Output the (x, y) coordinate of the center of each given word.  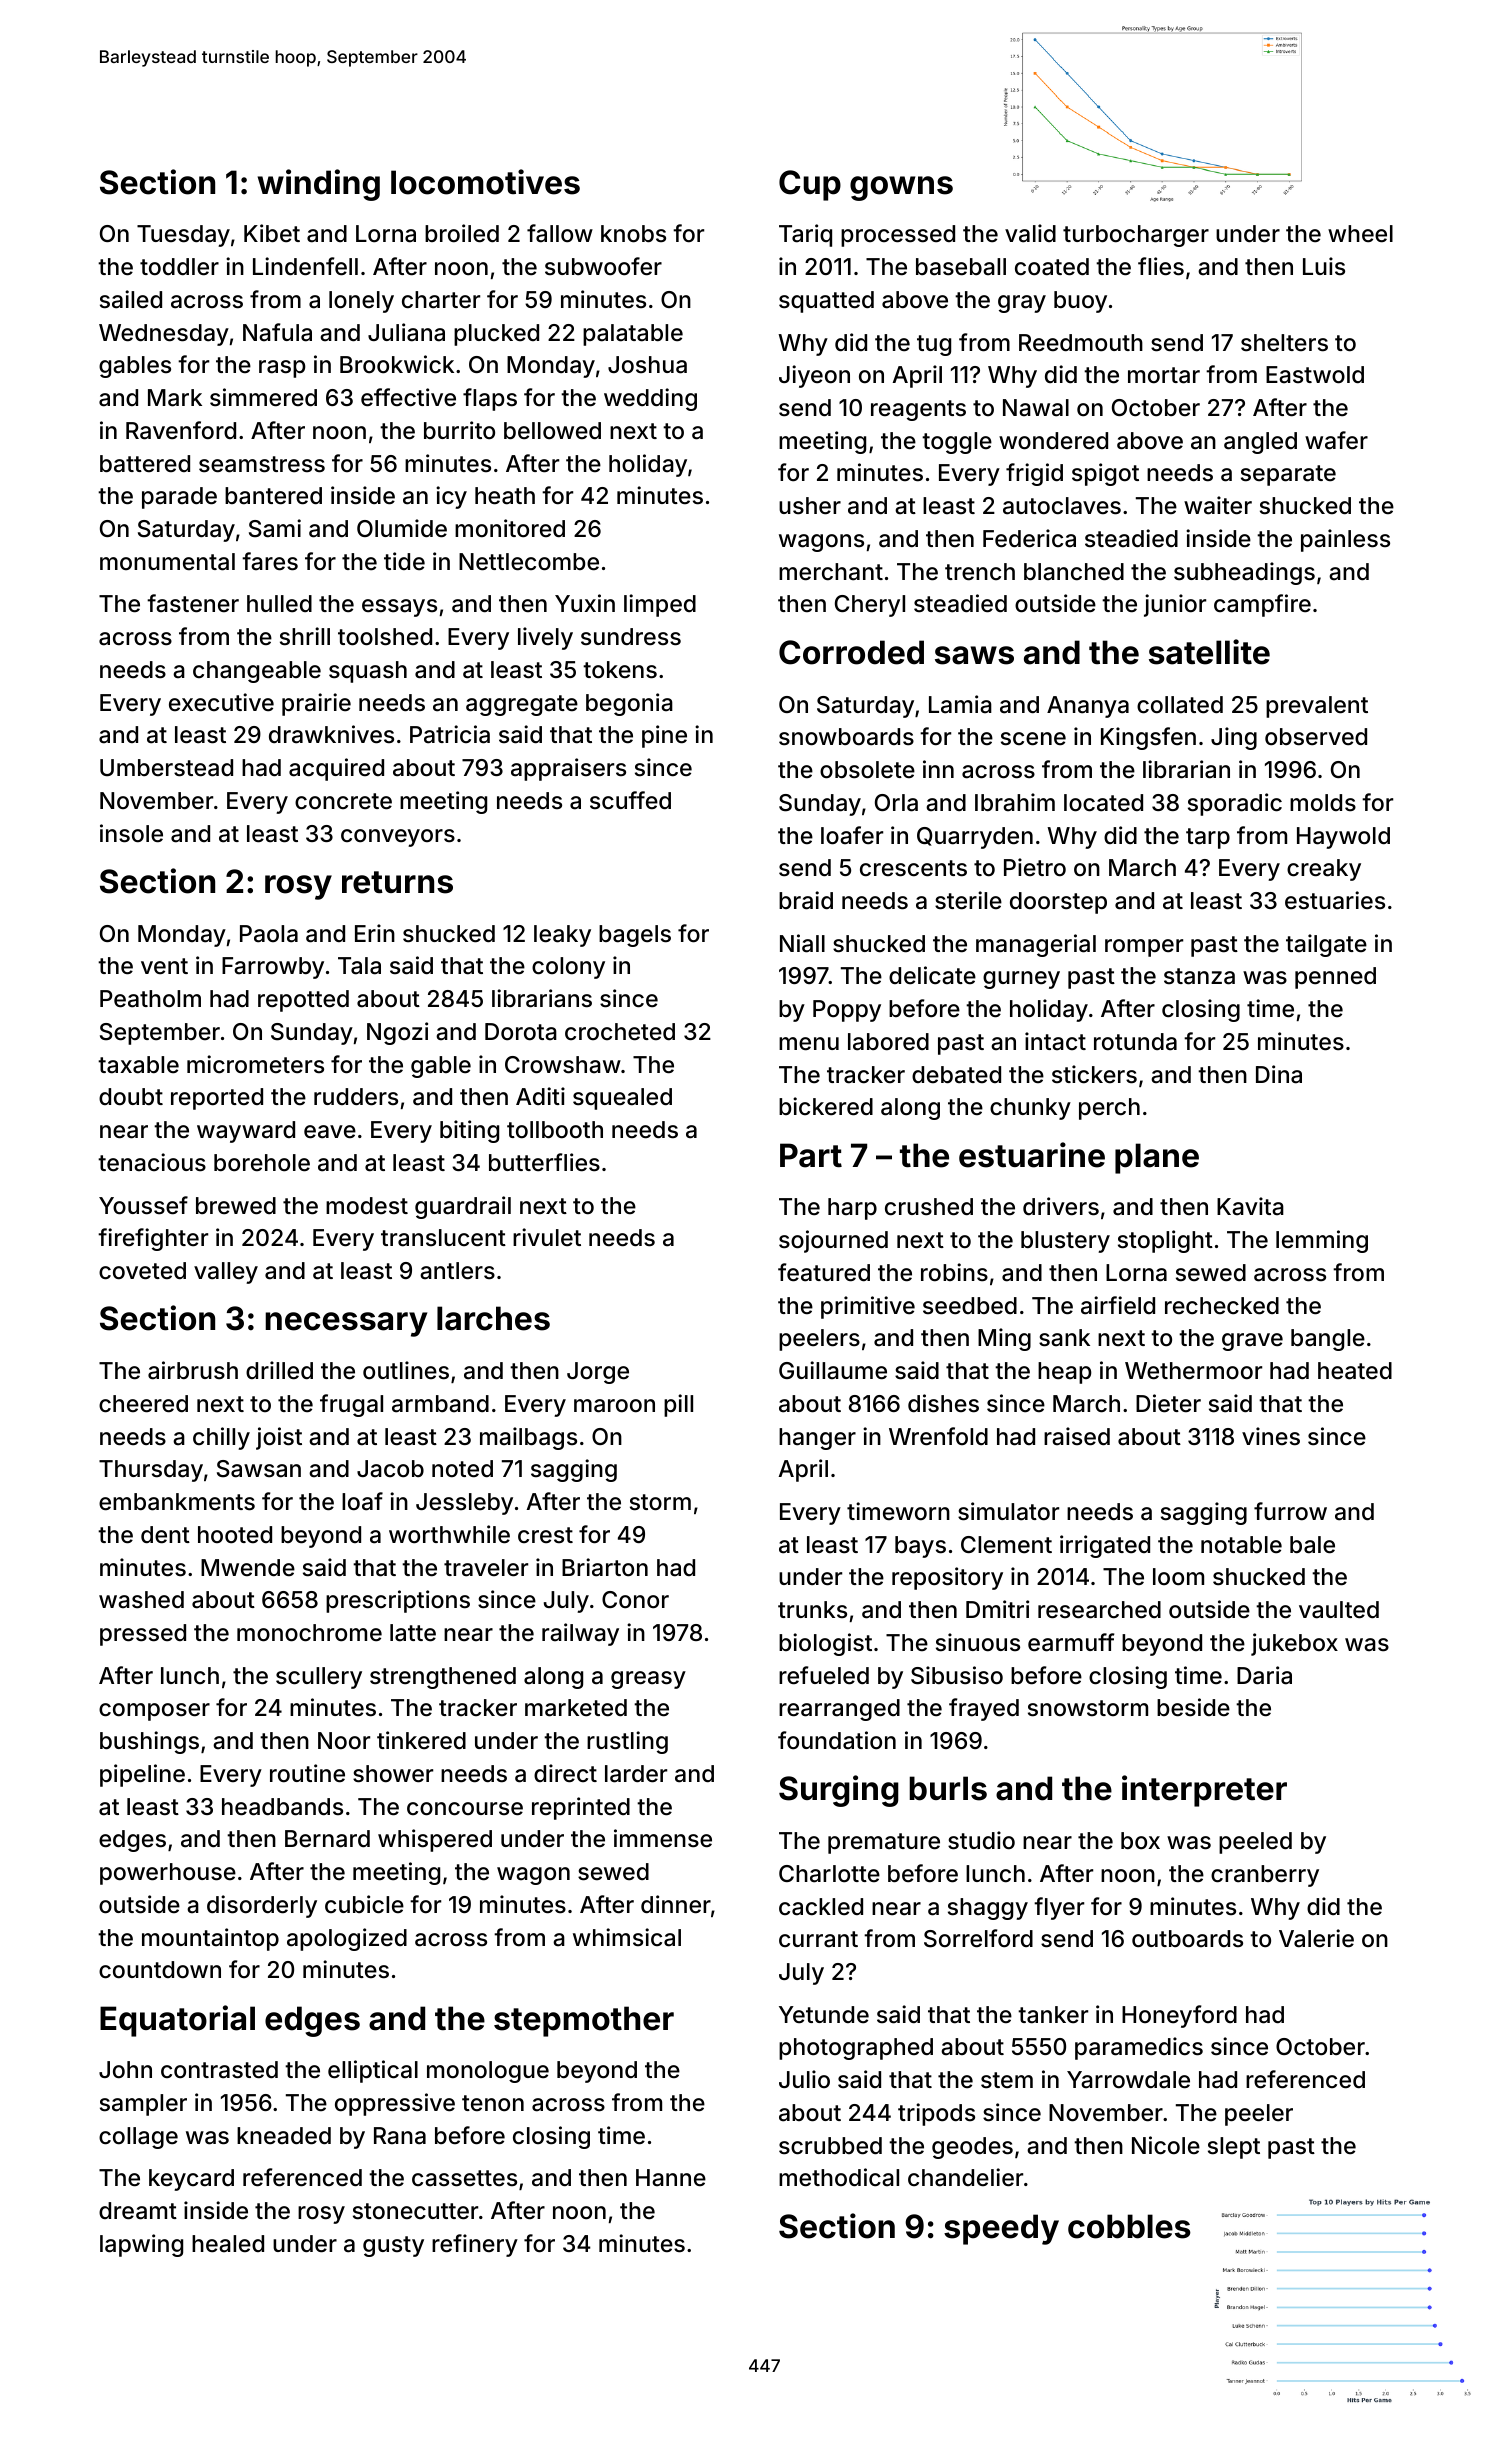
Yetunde (824, 2015)
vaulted (1339, 1610)
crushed (929, 1207)
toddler (179, 267)
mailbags (528, 1438)
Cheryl (870, 606)
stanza (1199, 976)
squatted (826, 302)
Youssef (143, 1205)
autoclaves (1062, 506)
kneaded (284, 2136)
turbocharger (1136, 236)
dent (165, 1535)
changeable (257, 672)
